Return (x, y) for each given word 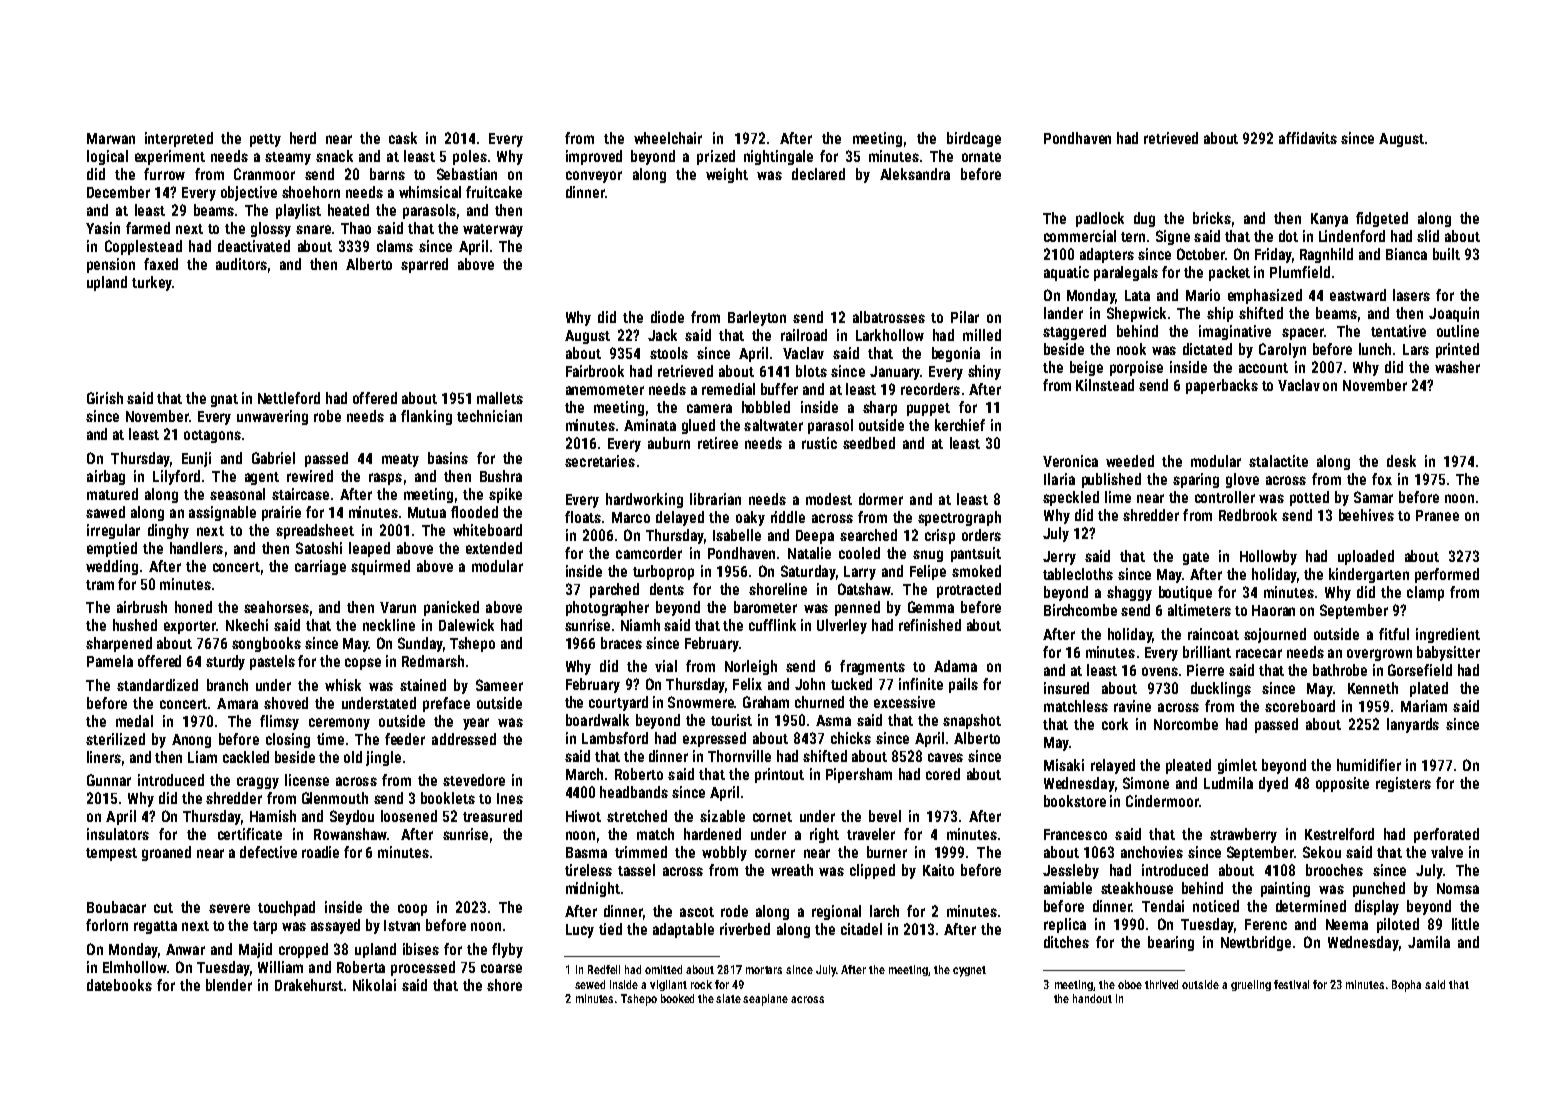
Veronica (1070, 461)
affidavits (1308, 138)
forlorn (107, 925)
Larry (860, 573)
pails (963, 685)
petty (265, 140)
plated (1429, 689)
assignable (222, 513)
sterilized (115, 739)
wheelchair (668, 138)
